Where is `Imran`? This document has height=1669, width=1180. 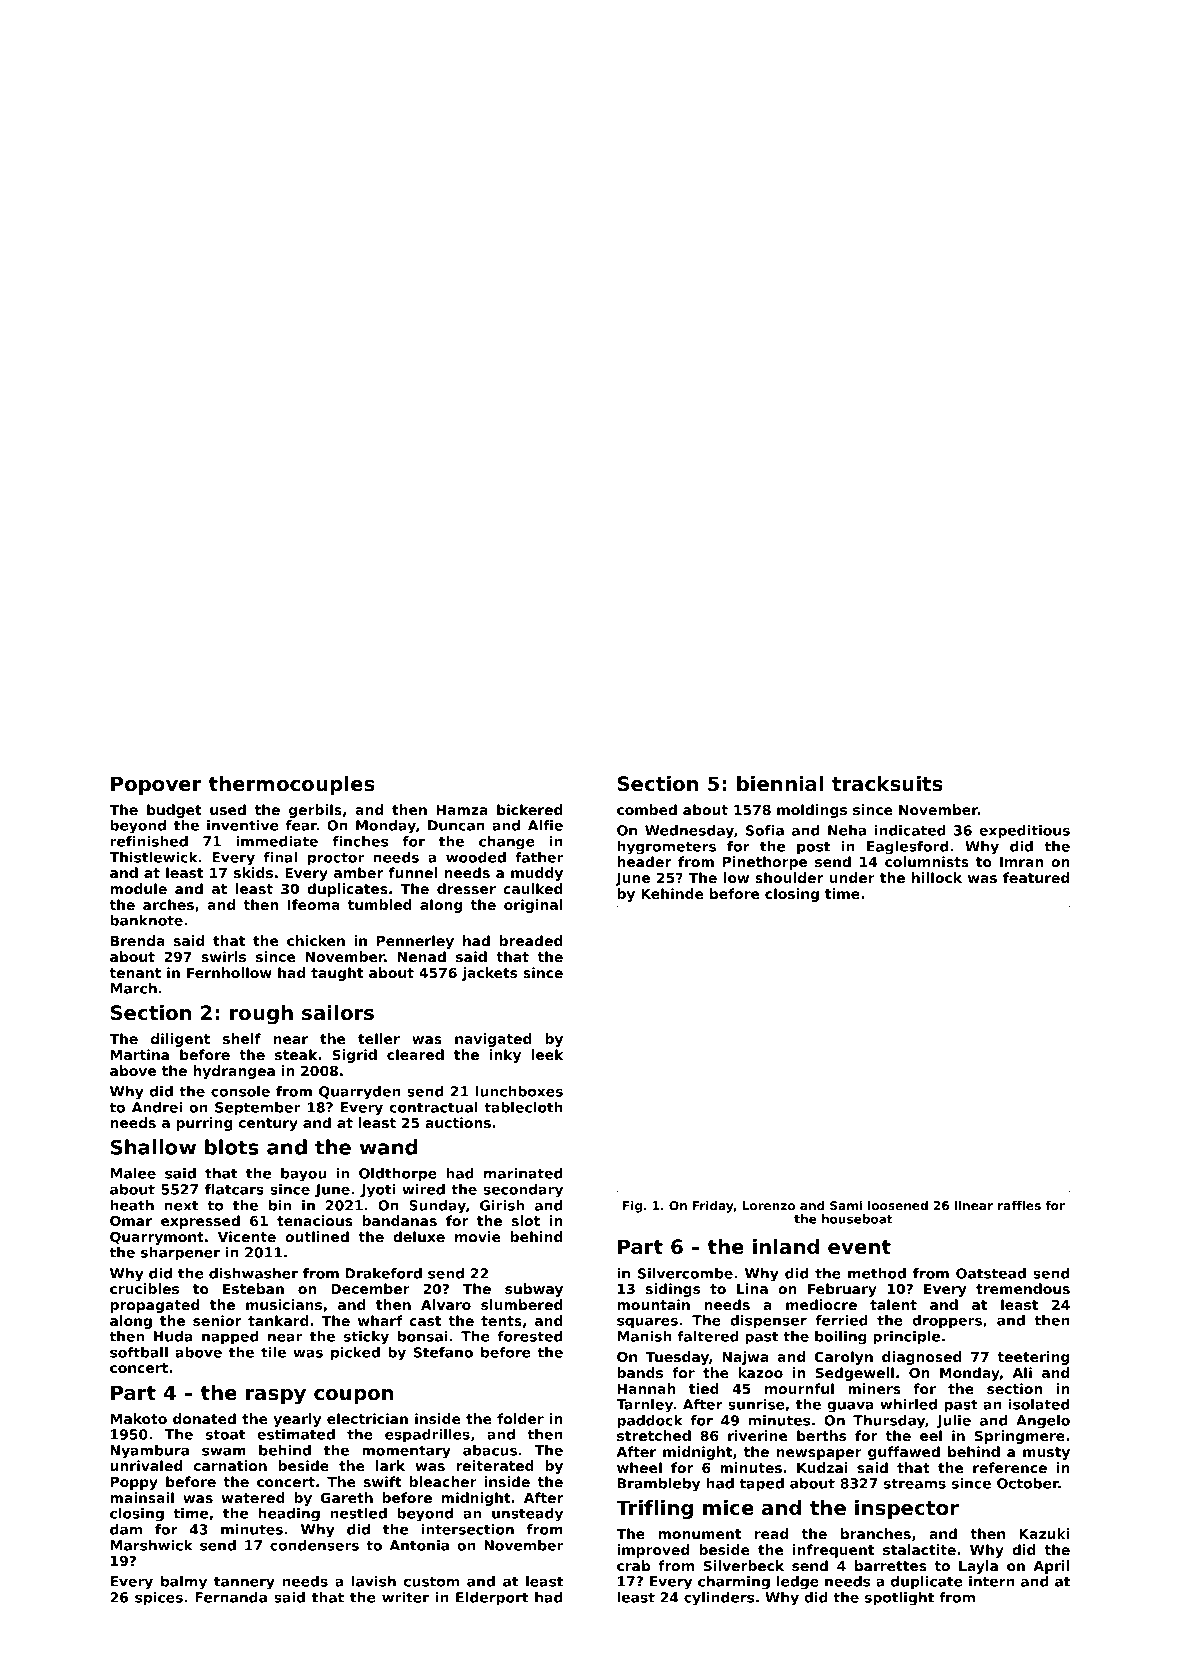 Imran is located at coordinates (1021, 862).
